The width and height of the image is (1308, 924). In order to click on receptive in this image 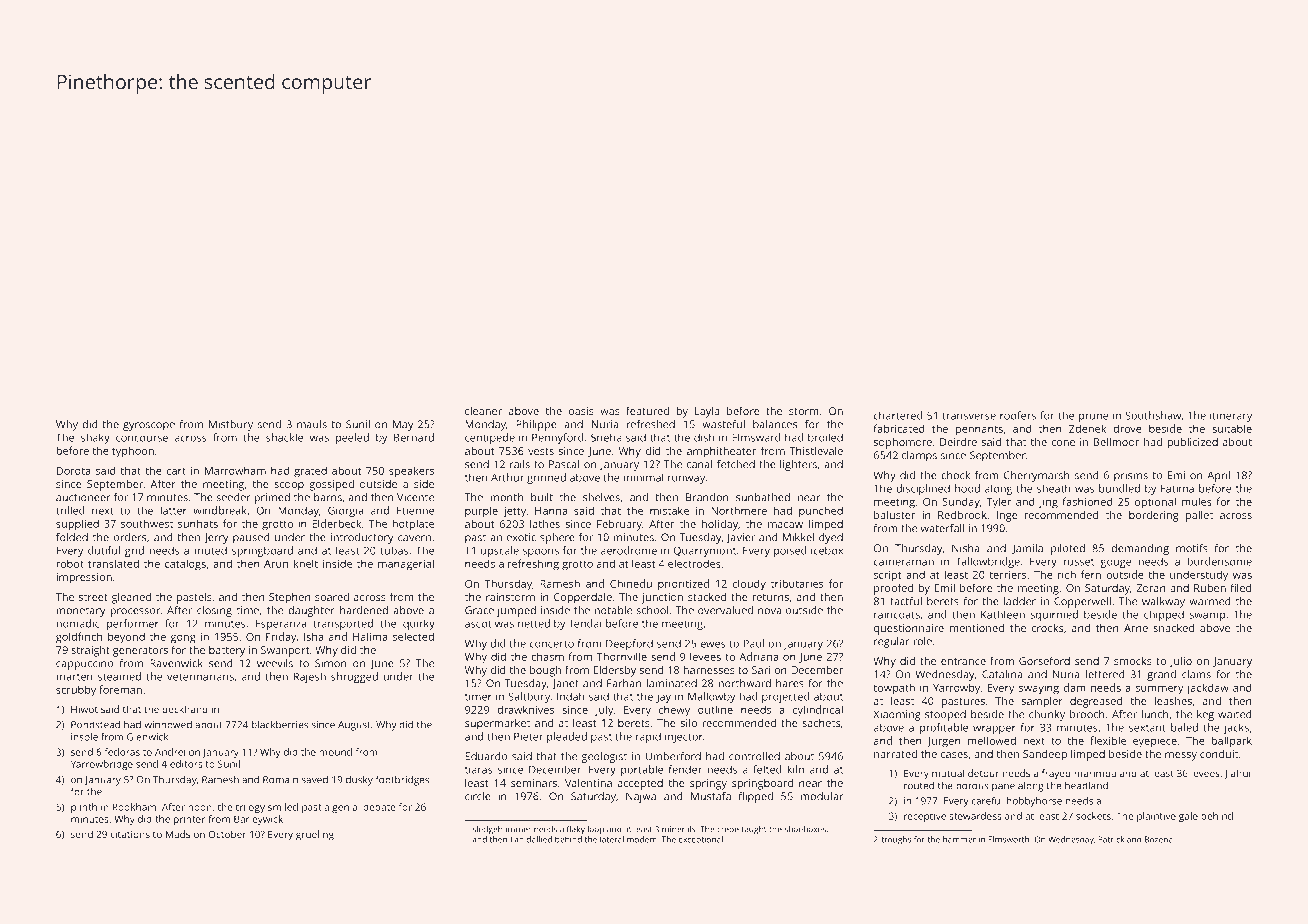, I will do `click(925, 817)`.
